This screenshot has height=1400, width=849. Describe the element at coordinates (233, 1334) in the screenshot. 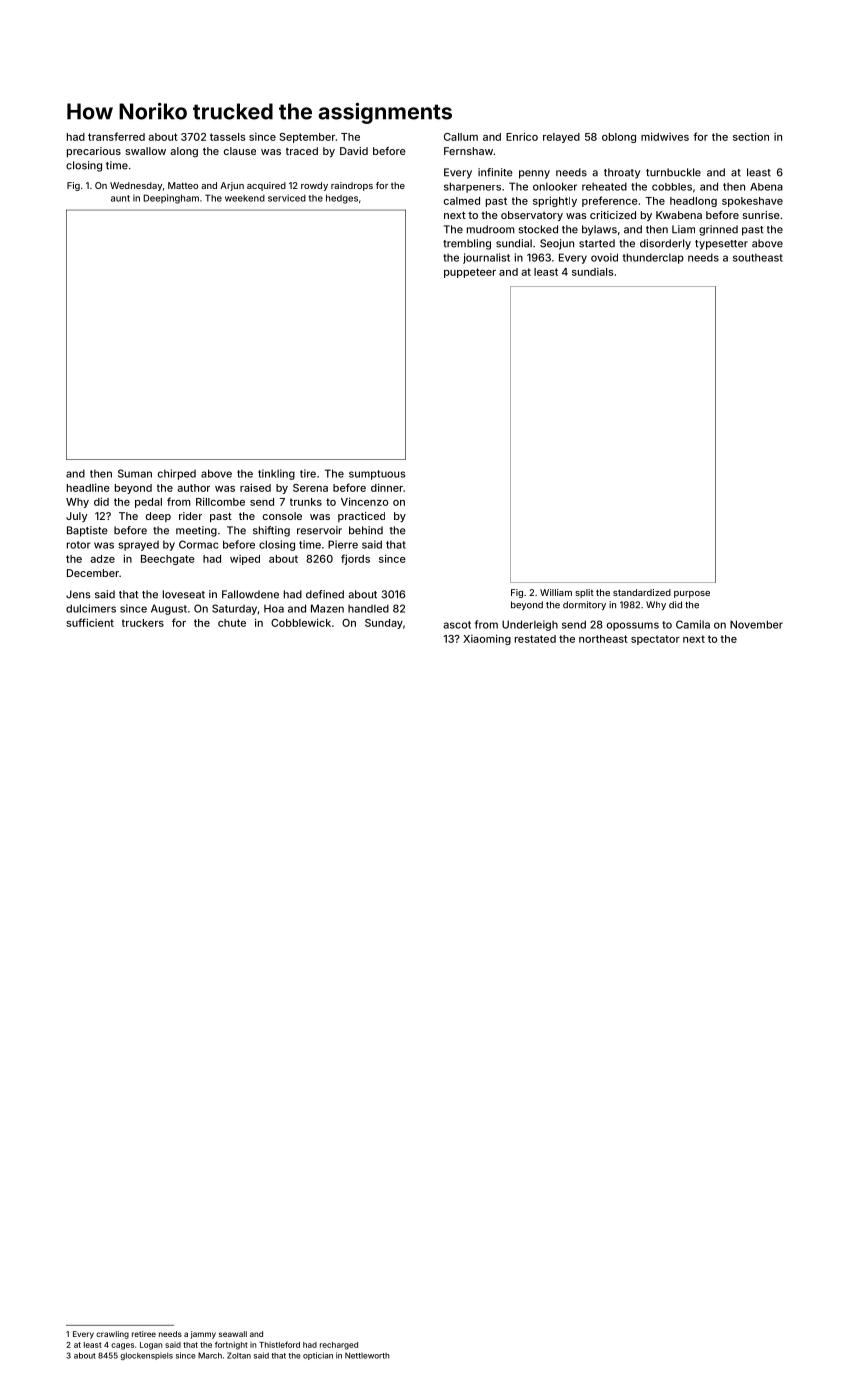

I see `seawall` at that location.
